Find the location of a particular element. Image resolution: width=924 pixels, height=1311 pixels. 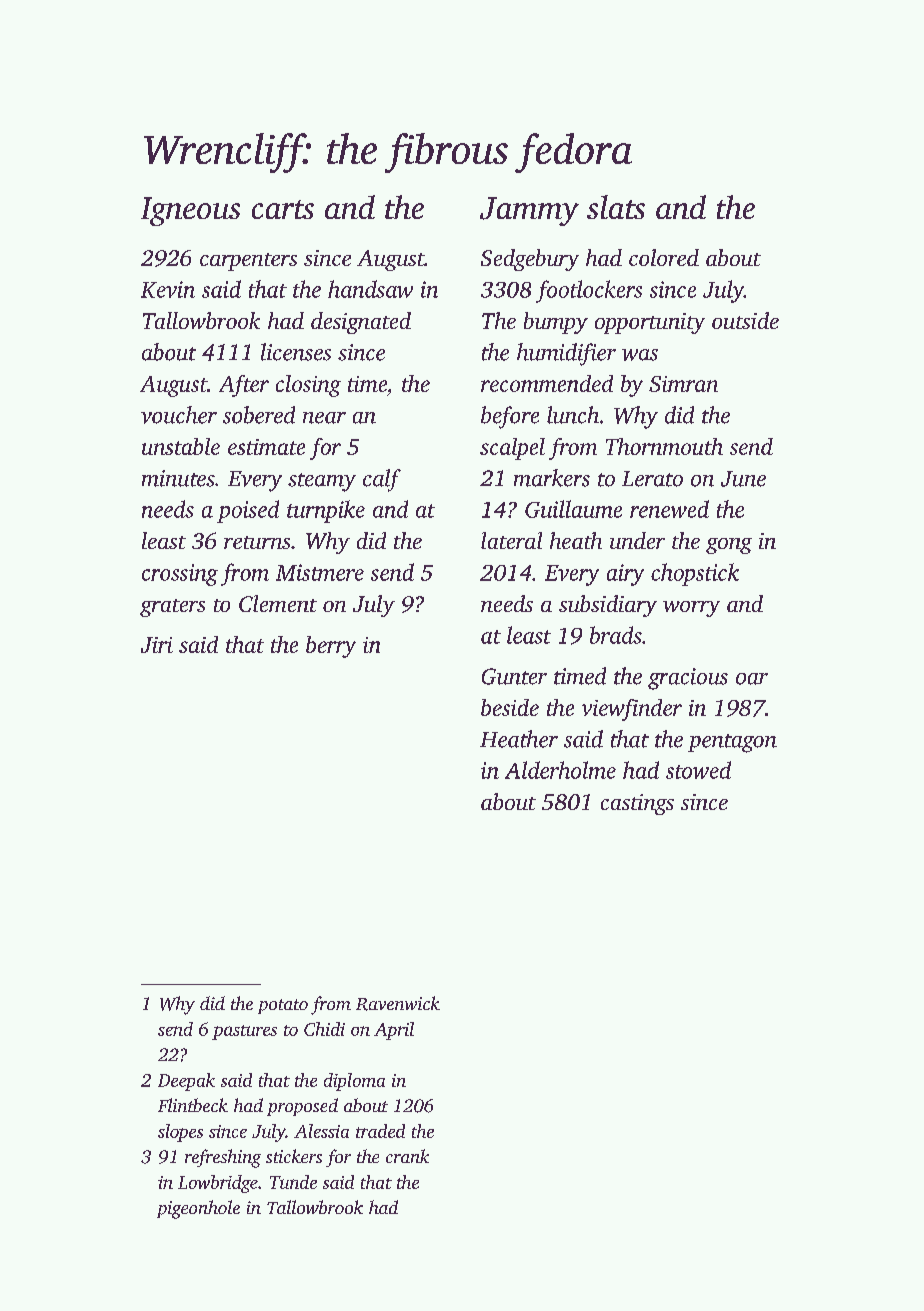

pastures is located at coordinates (244, 1032).
